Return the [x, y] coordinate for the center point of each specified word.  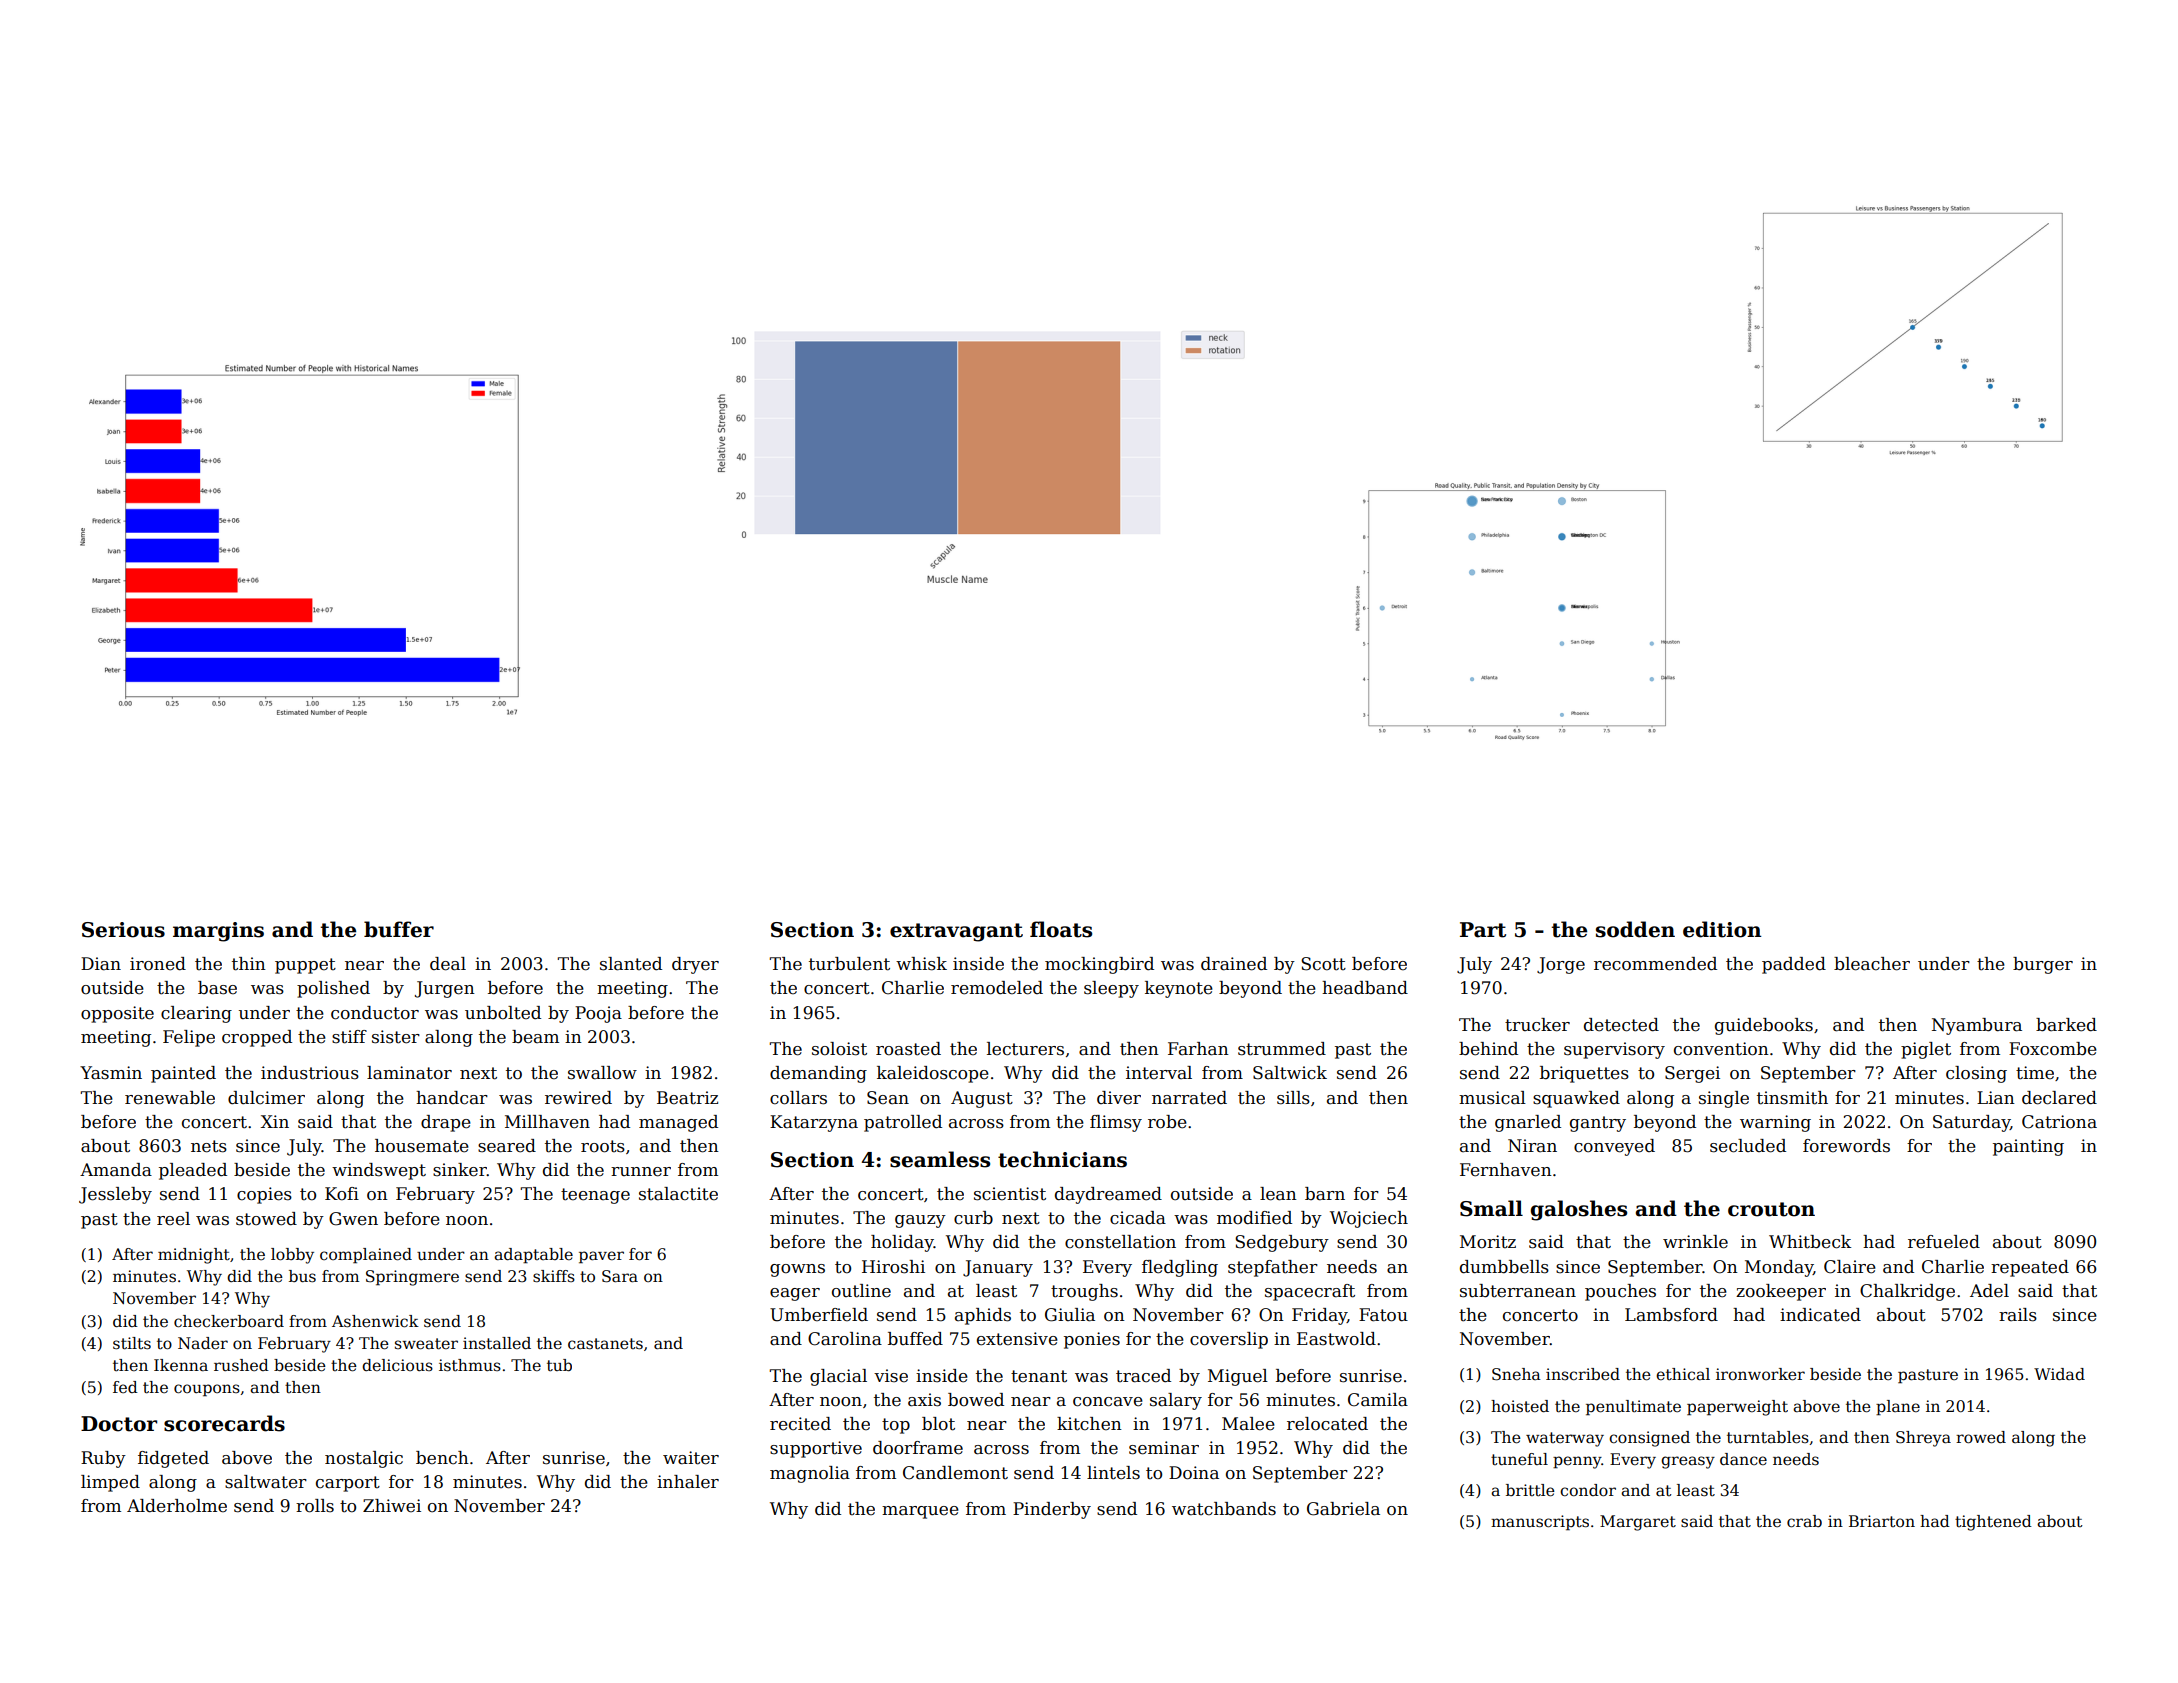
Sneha [1516, 1374]
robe [1167, 1122]
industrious [310, 1073]
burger [2043, 965]
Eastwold [1336, 1339]
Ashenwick [375, 1321]
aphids [983, 1316]
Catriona [2059, 1122]
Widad [2059, 1374]
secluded [1748, 1146]
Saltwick [1290, 1073]
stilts [132, 1343]
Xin [274, 1121]
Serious [123, 930]
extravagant [956, 932]
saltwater [266, 1482]
